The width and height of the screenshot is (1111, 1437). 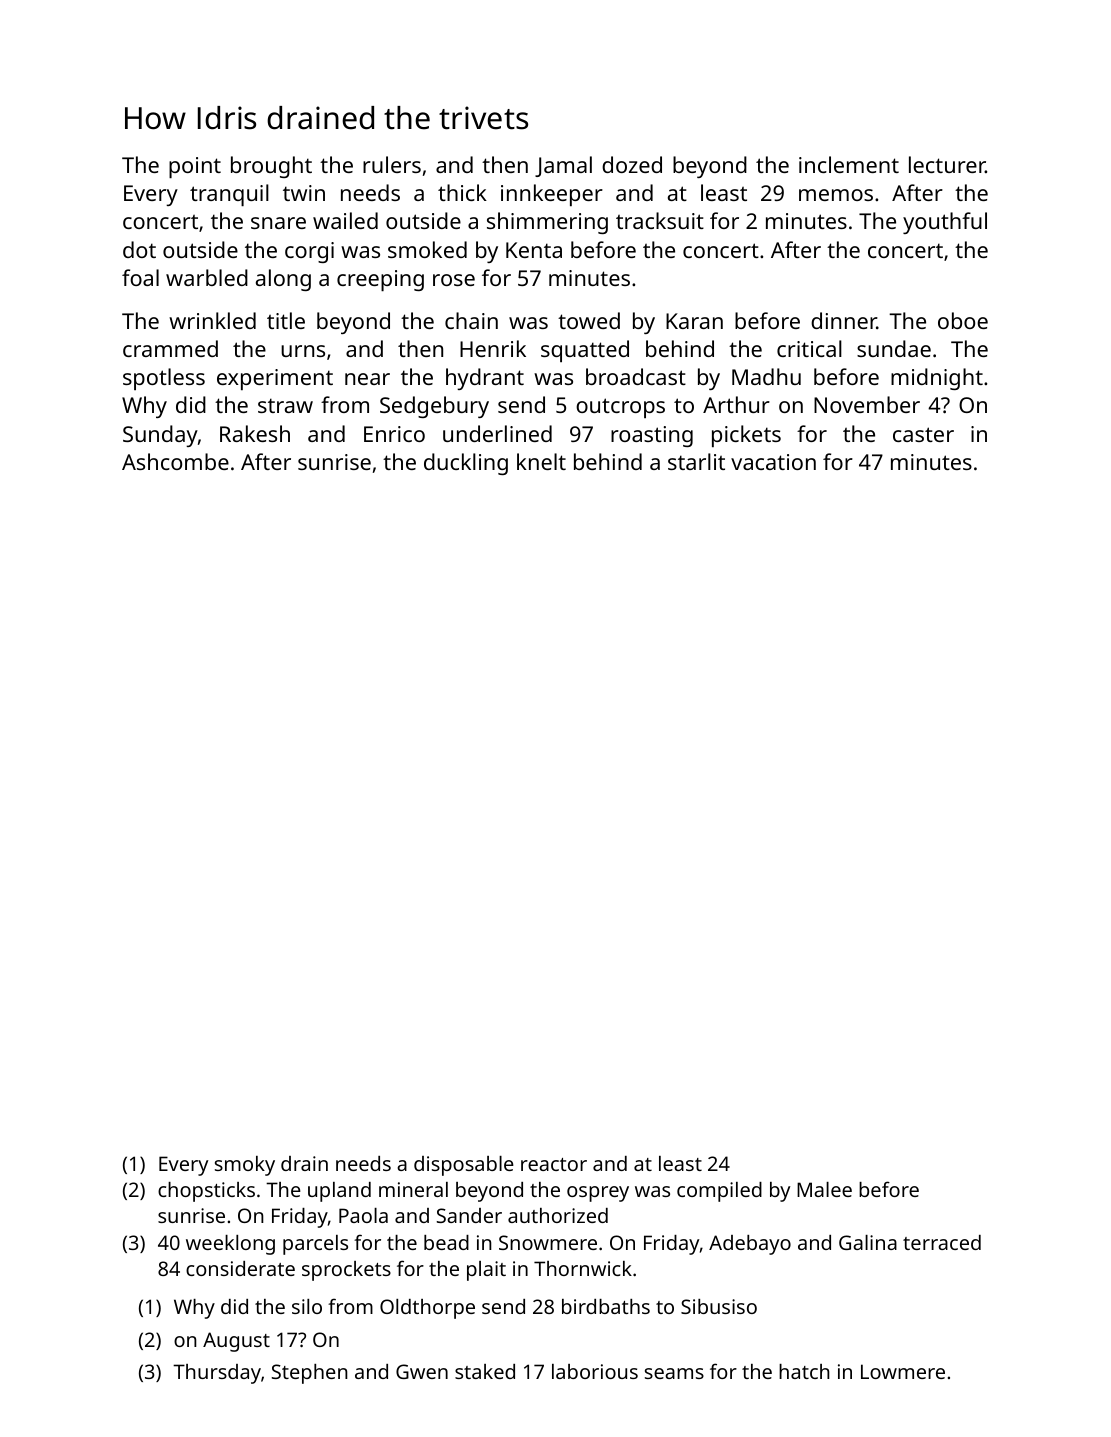 What do you see at coordinates (245, 1166) in the screenshot?
I see `smoky` at bounding box center [245, 1166].
